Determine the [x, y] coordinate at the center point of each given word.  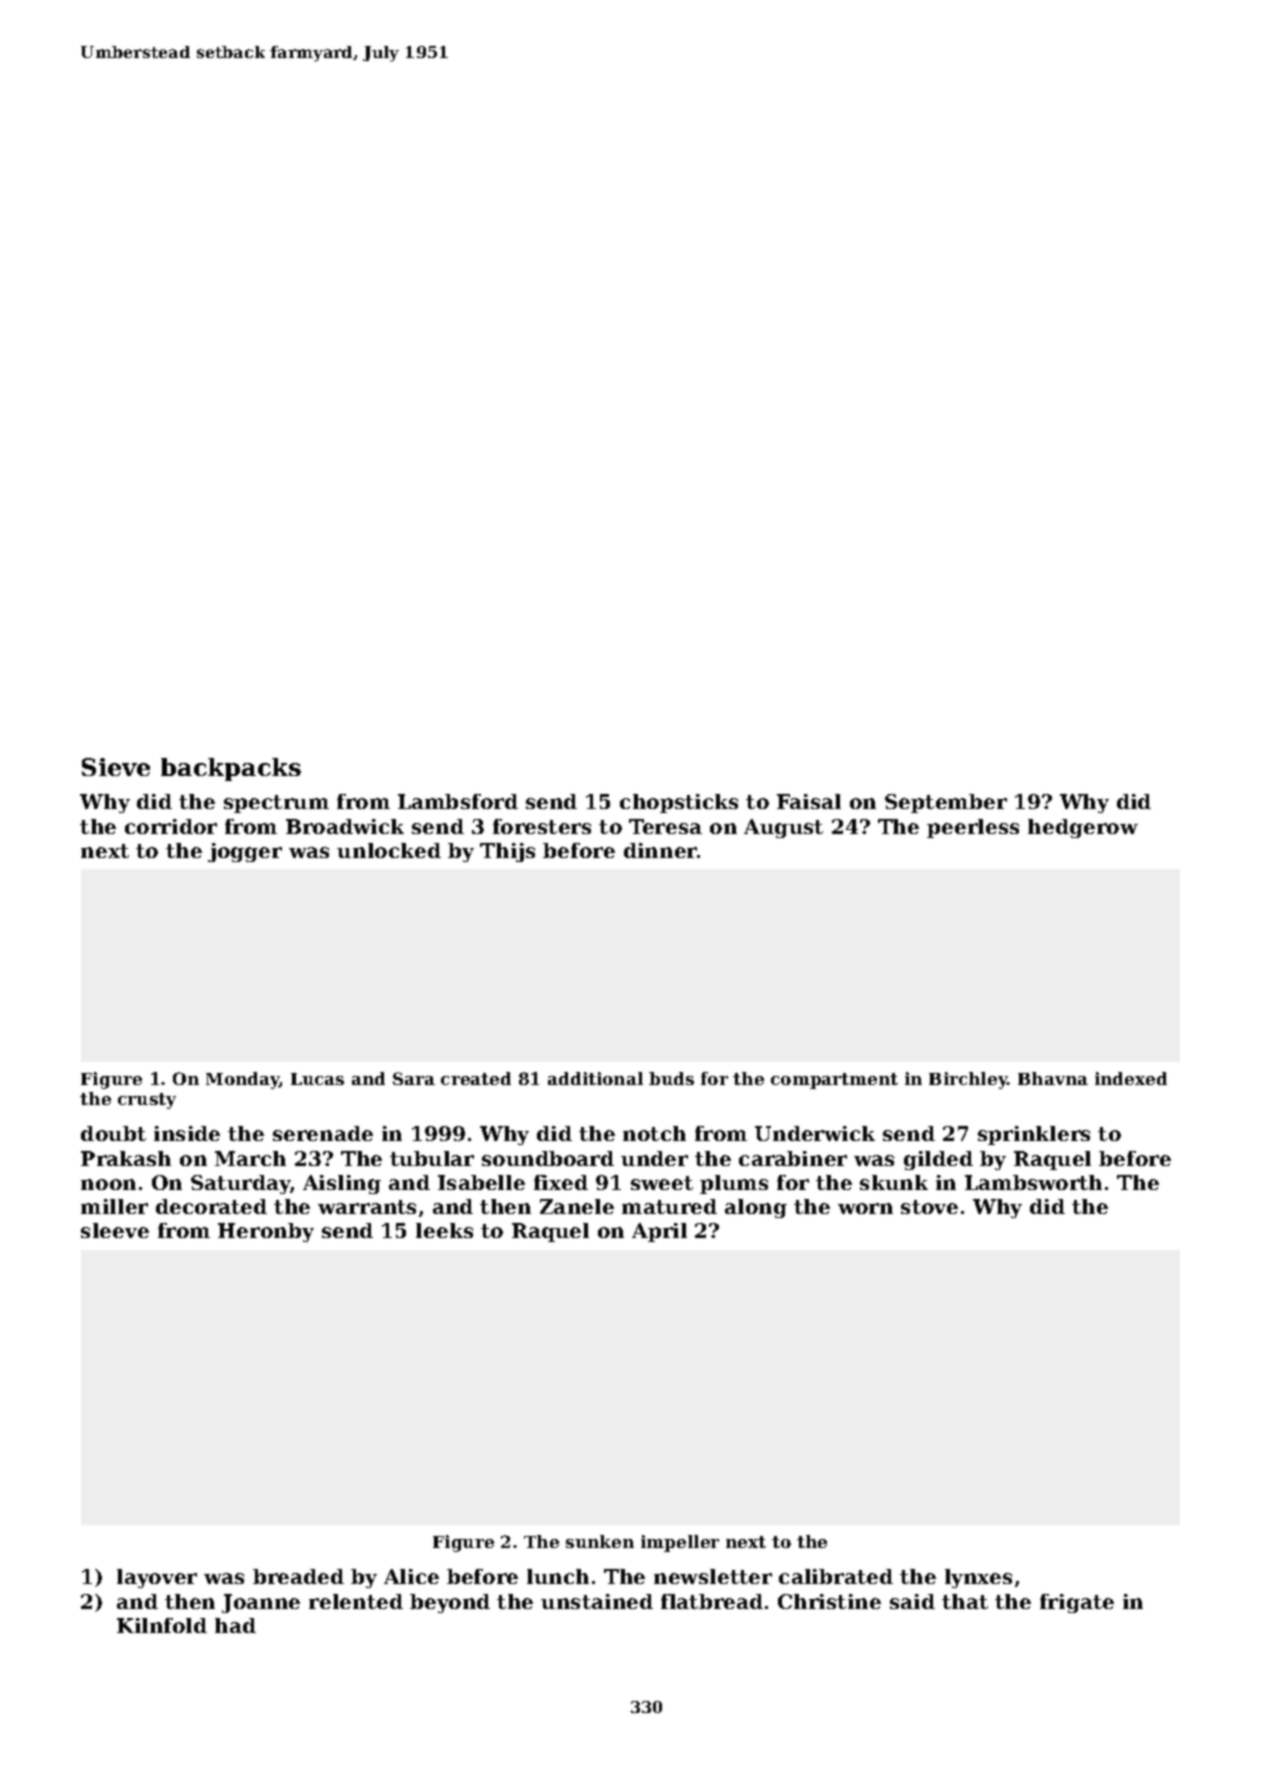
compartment [834, 1081]
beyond [450, 1603]
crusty [147, 1101]
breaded [298, 1576]
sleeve [115, 1230]
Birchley [968, 1080]
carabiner [793, 1158]
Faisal [809, 801]
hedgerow [1083, 828]
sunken [600, 1541]
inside [187, 1133]
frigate [1077, 1603]
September [946, 803]
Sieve [116, 767]
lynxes [978, 1578]
